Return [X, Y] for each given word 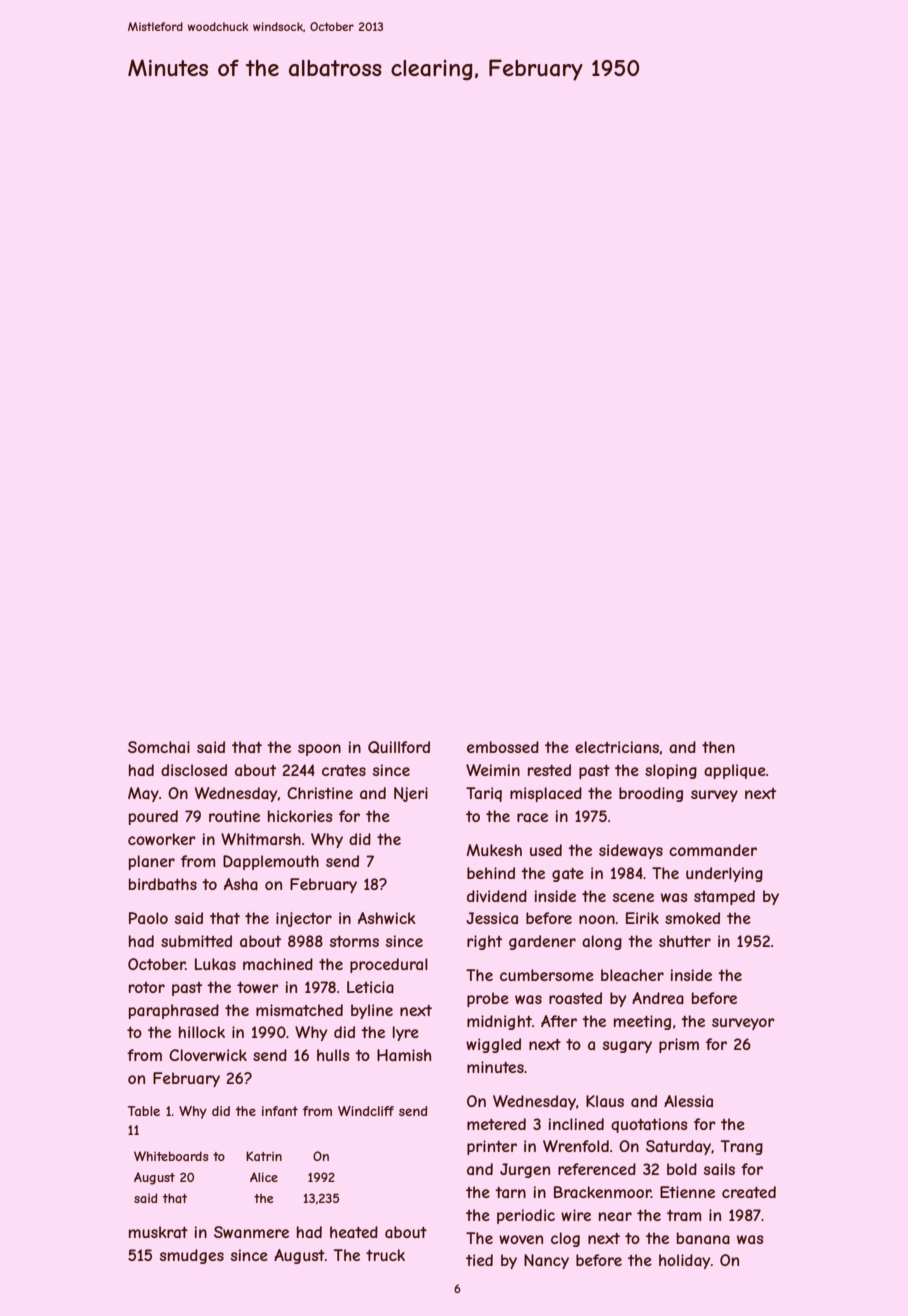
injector [304, 919]
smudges [192, 1256]
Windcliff [366, 1111]
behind [491, 873]
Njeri [411, 794]
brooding [651, 794]
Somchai [159, 747]
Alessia [688, 1101]
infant [280, 1111]
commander [713, 850]
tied [479, 1260]
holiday [685, 1261]
